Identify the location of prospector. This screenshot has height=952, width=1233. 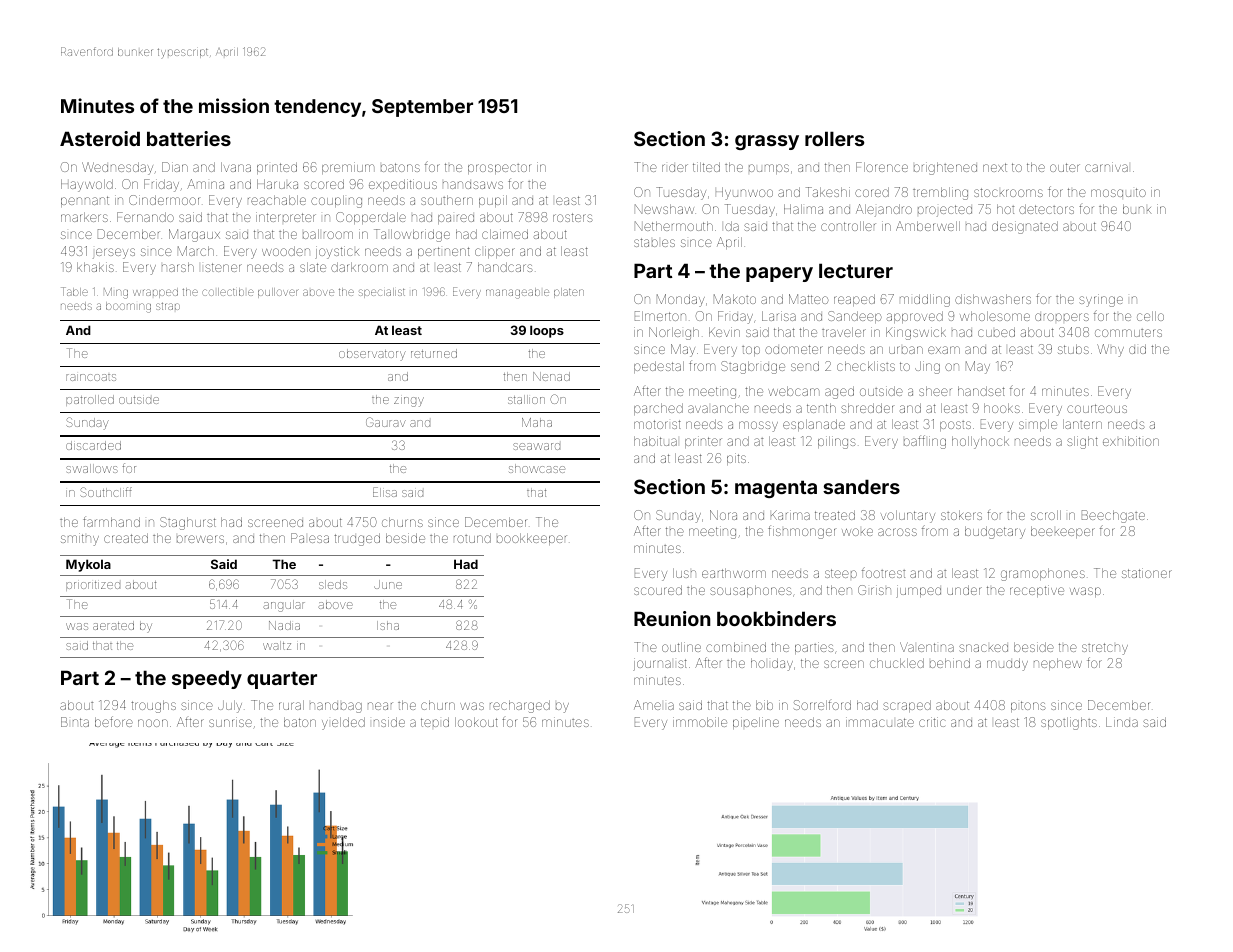
(499, 169).
